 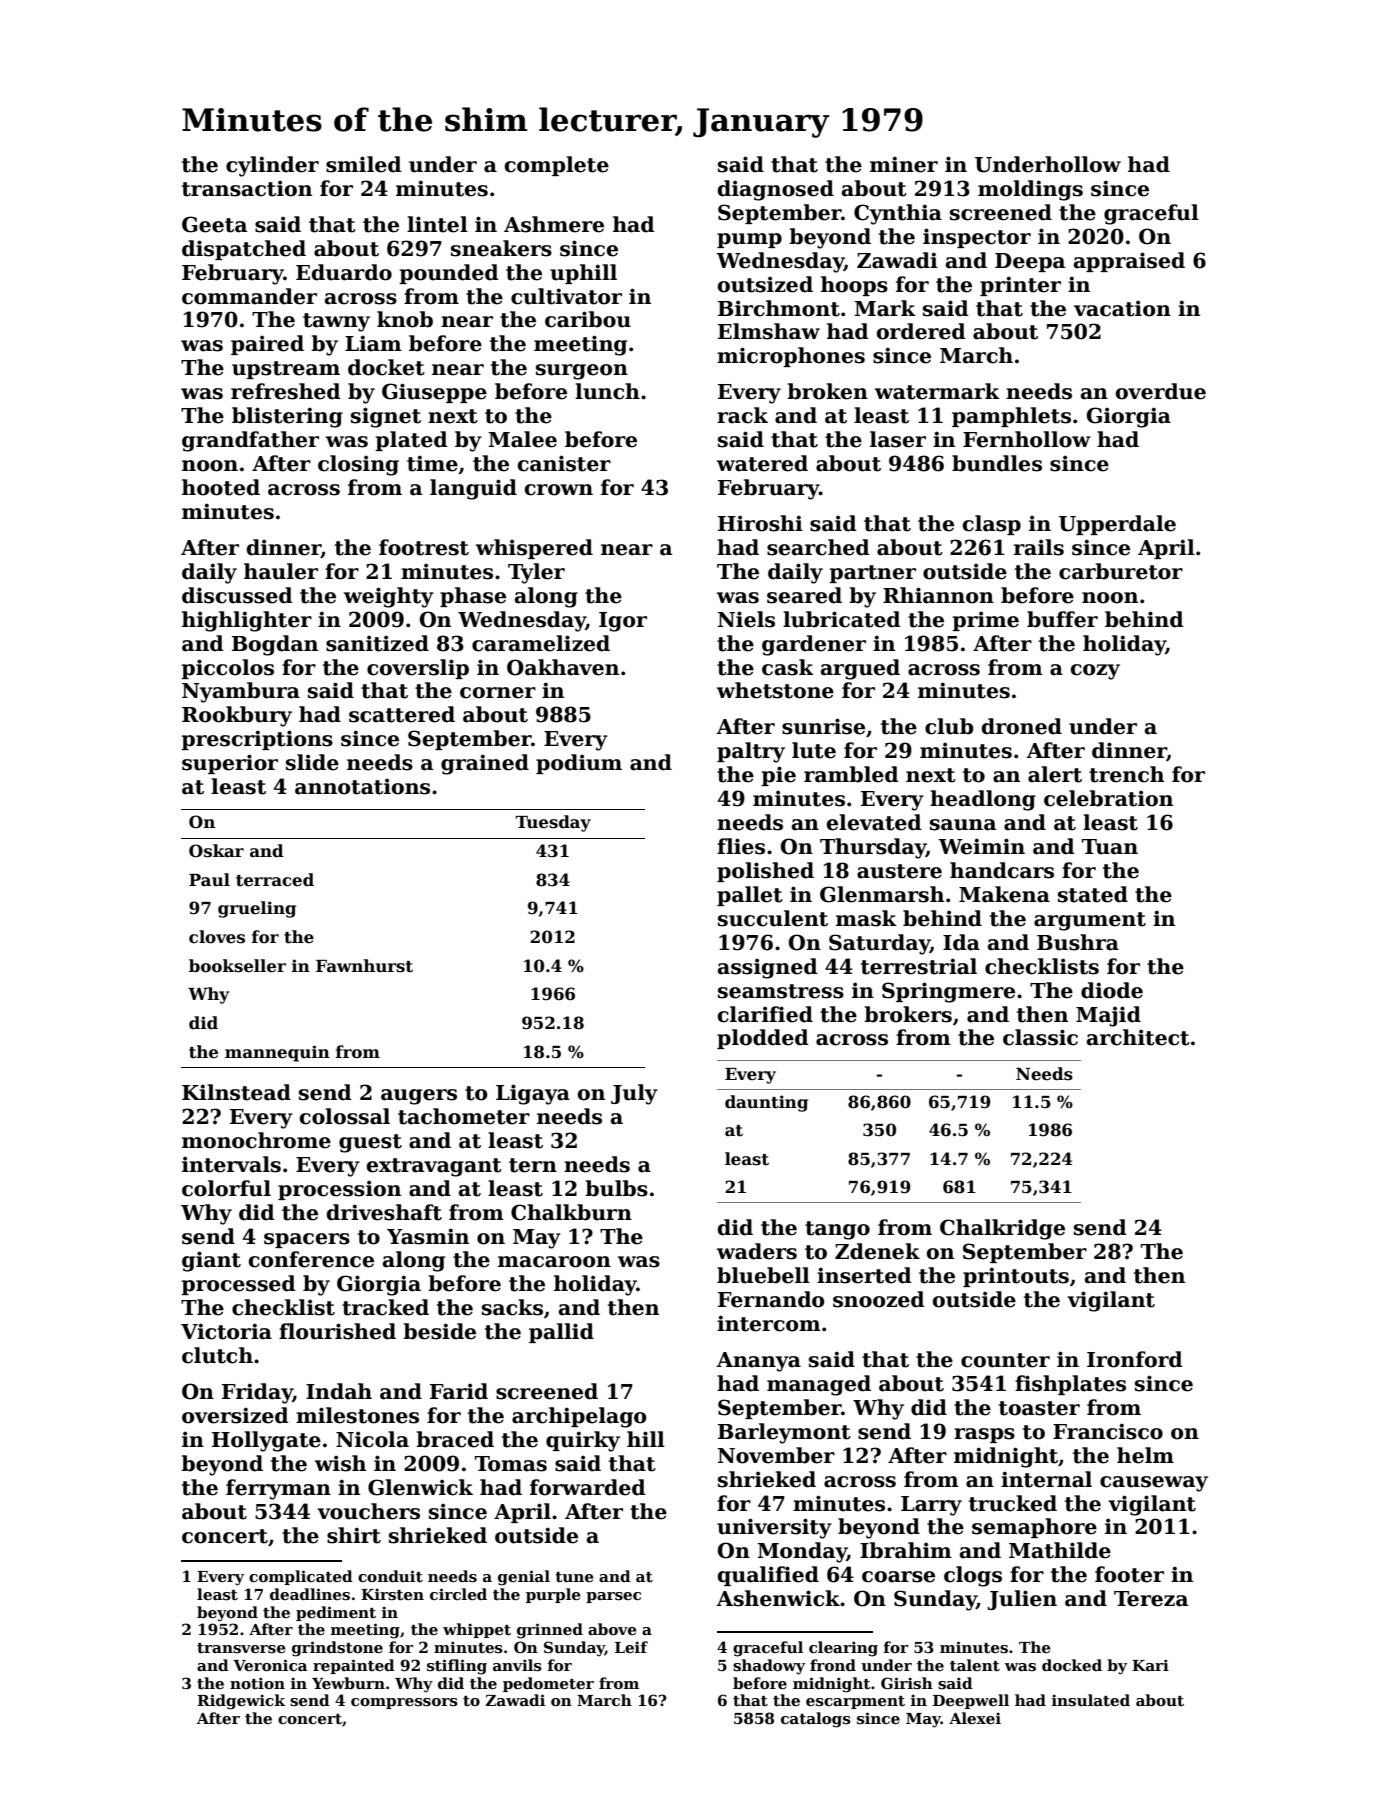 What do you see at coordinates (485, 764) in the image?
I see `grained` at bounding box center [485, 764].
